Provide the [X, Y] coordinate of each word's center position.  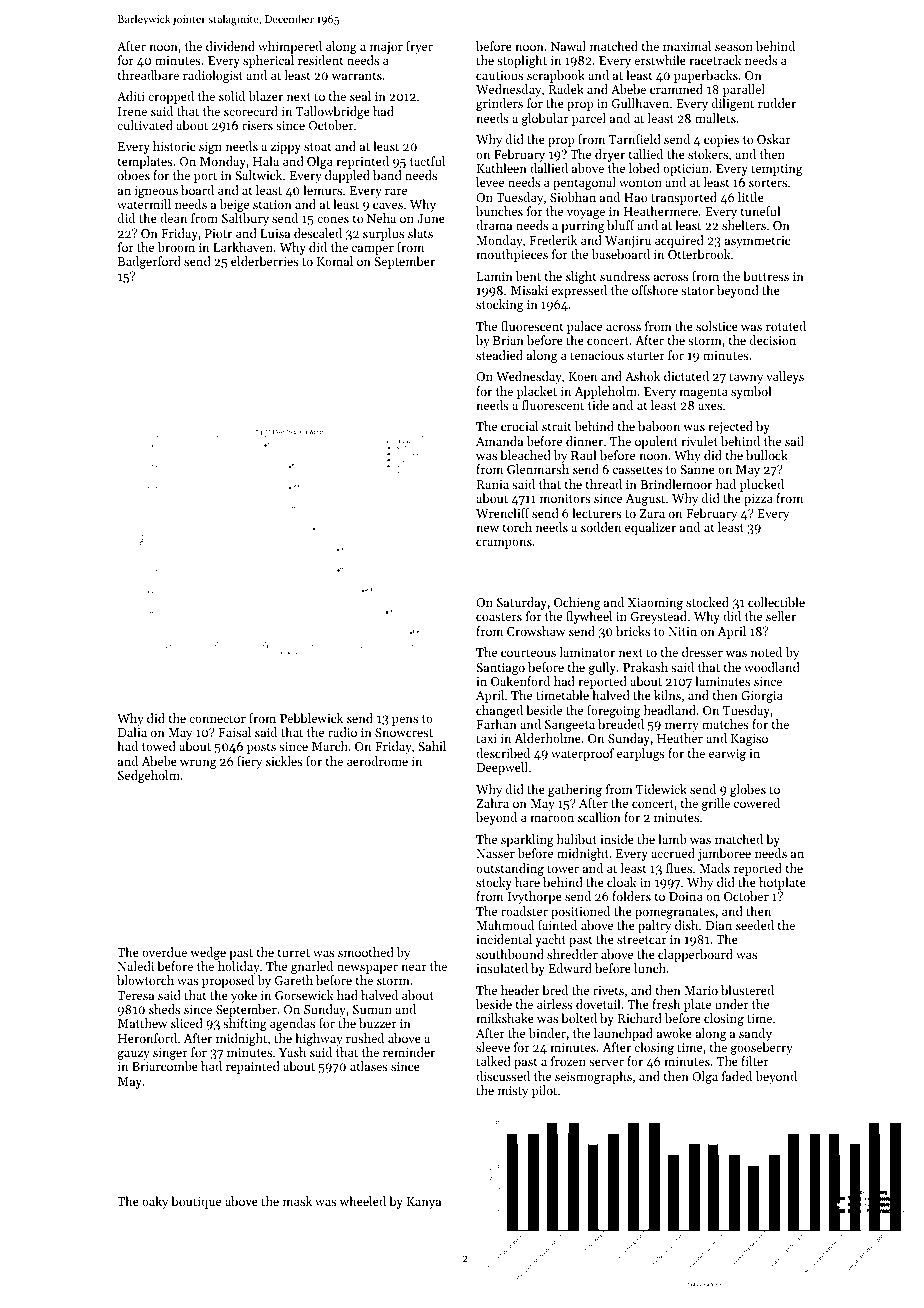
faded [737, 1076]
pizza [758, 500]
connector [217, 719]
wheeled [363, 1201]
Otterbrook [699, 254]
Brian [508, 340]
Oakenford [520, 681]
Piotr [218, 233]
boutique [196, 1202]
